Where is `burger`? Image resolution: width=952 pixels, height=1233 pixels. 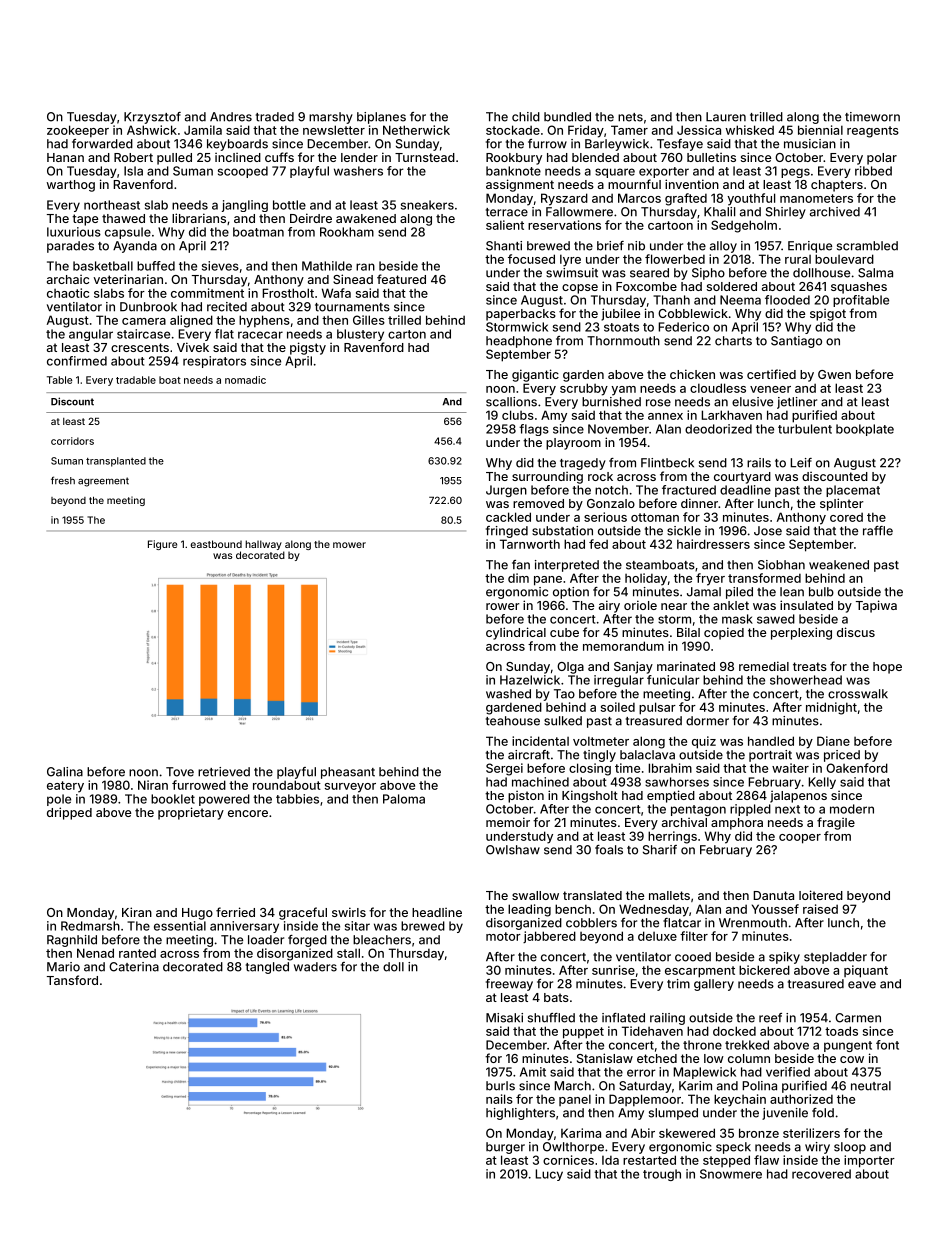
burger is located at coordinates (505, 1148).
